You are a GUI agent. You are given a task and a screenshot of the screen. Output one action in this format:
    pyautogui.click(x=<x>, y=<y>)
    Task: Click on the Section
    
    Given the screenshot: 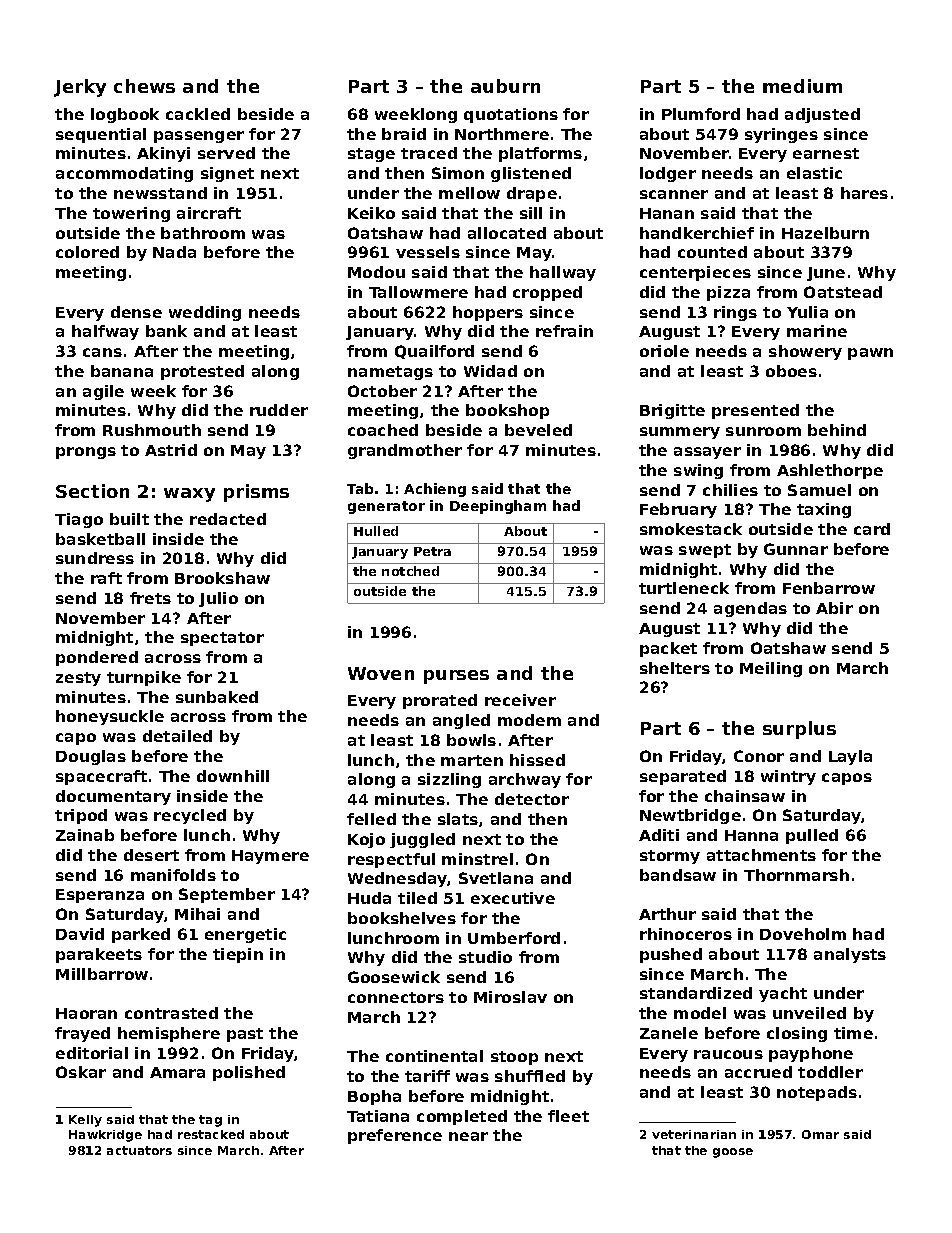 What is the action you would take?
    pyautogui.click(x=92, y=491)
